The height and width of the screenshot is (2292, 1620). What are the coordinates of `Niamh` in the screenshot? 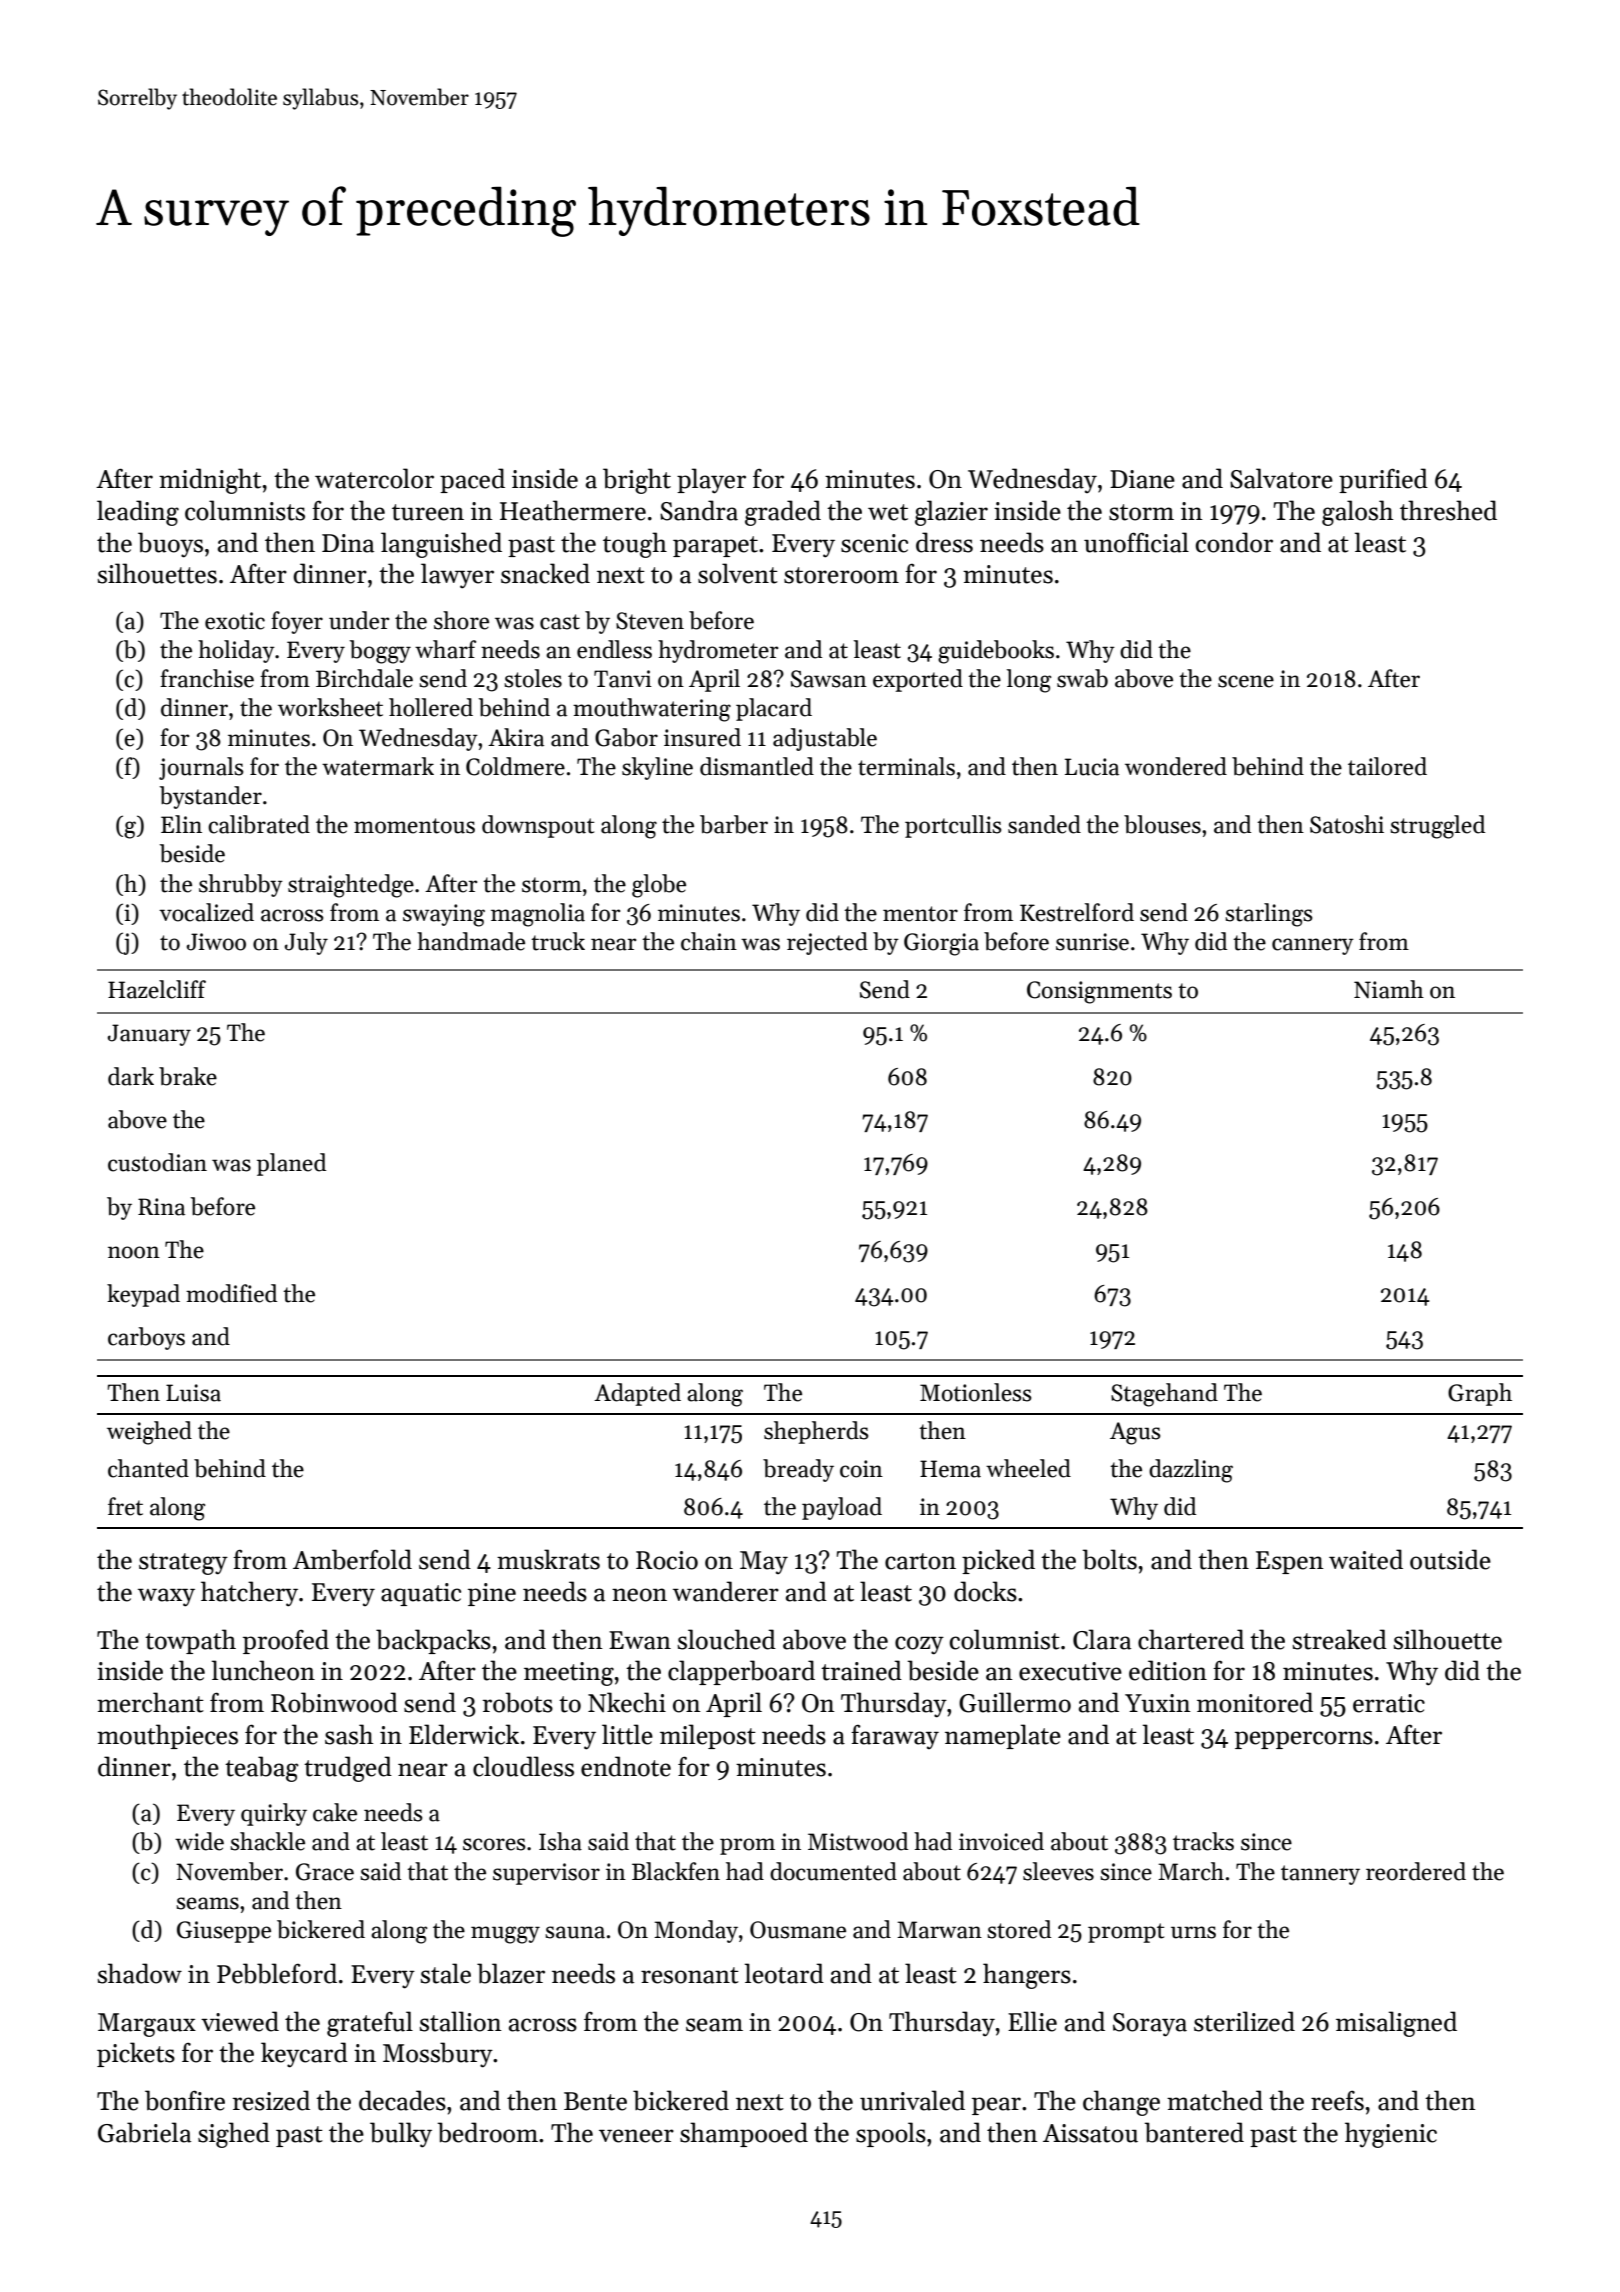 It's located at (1389, 989).
